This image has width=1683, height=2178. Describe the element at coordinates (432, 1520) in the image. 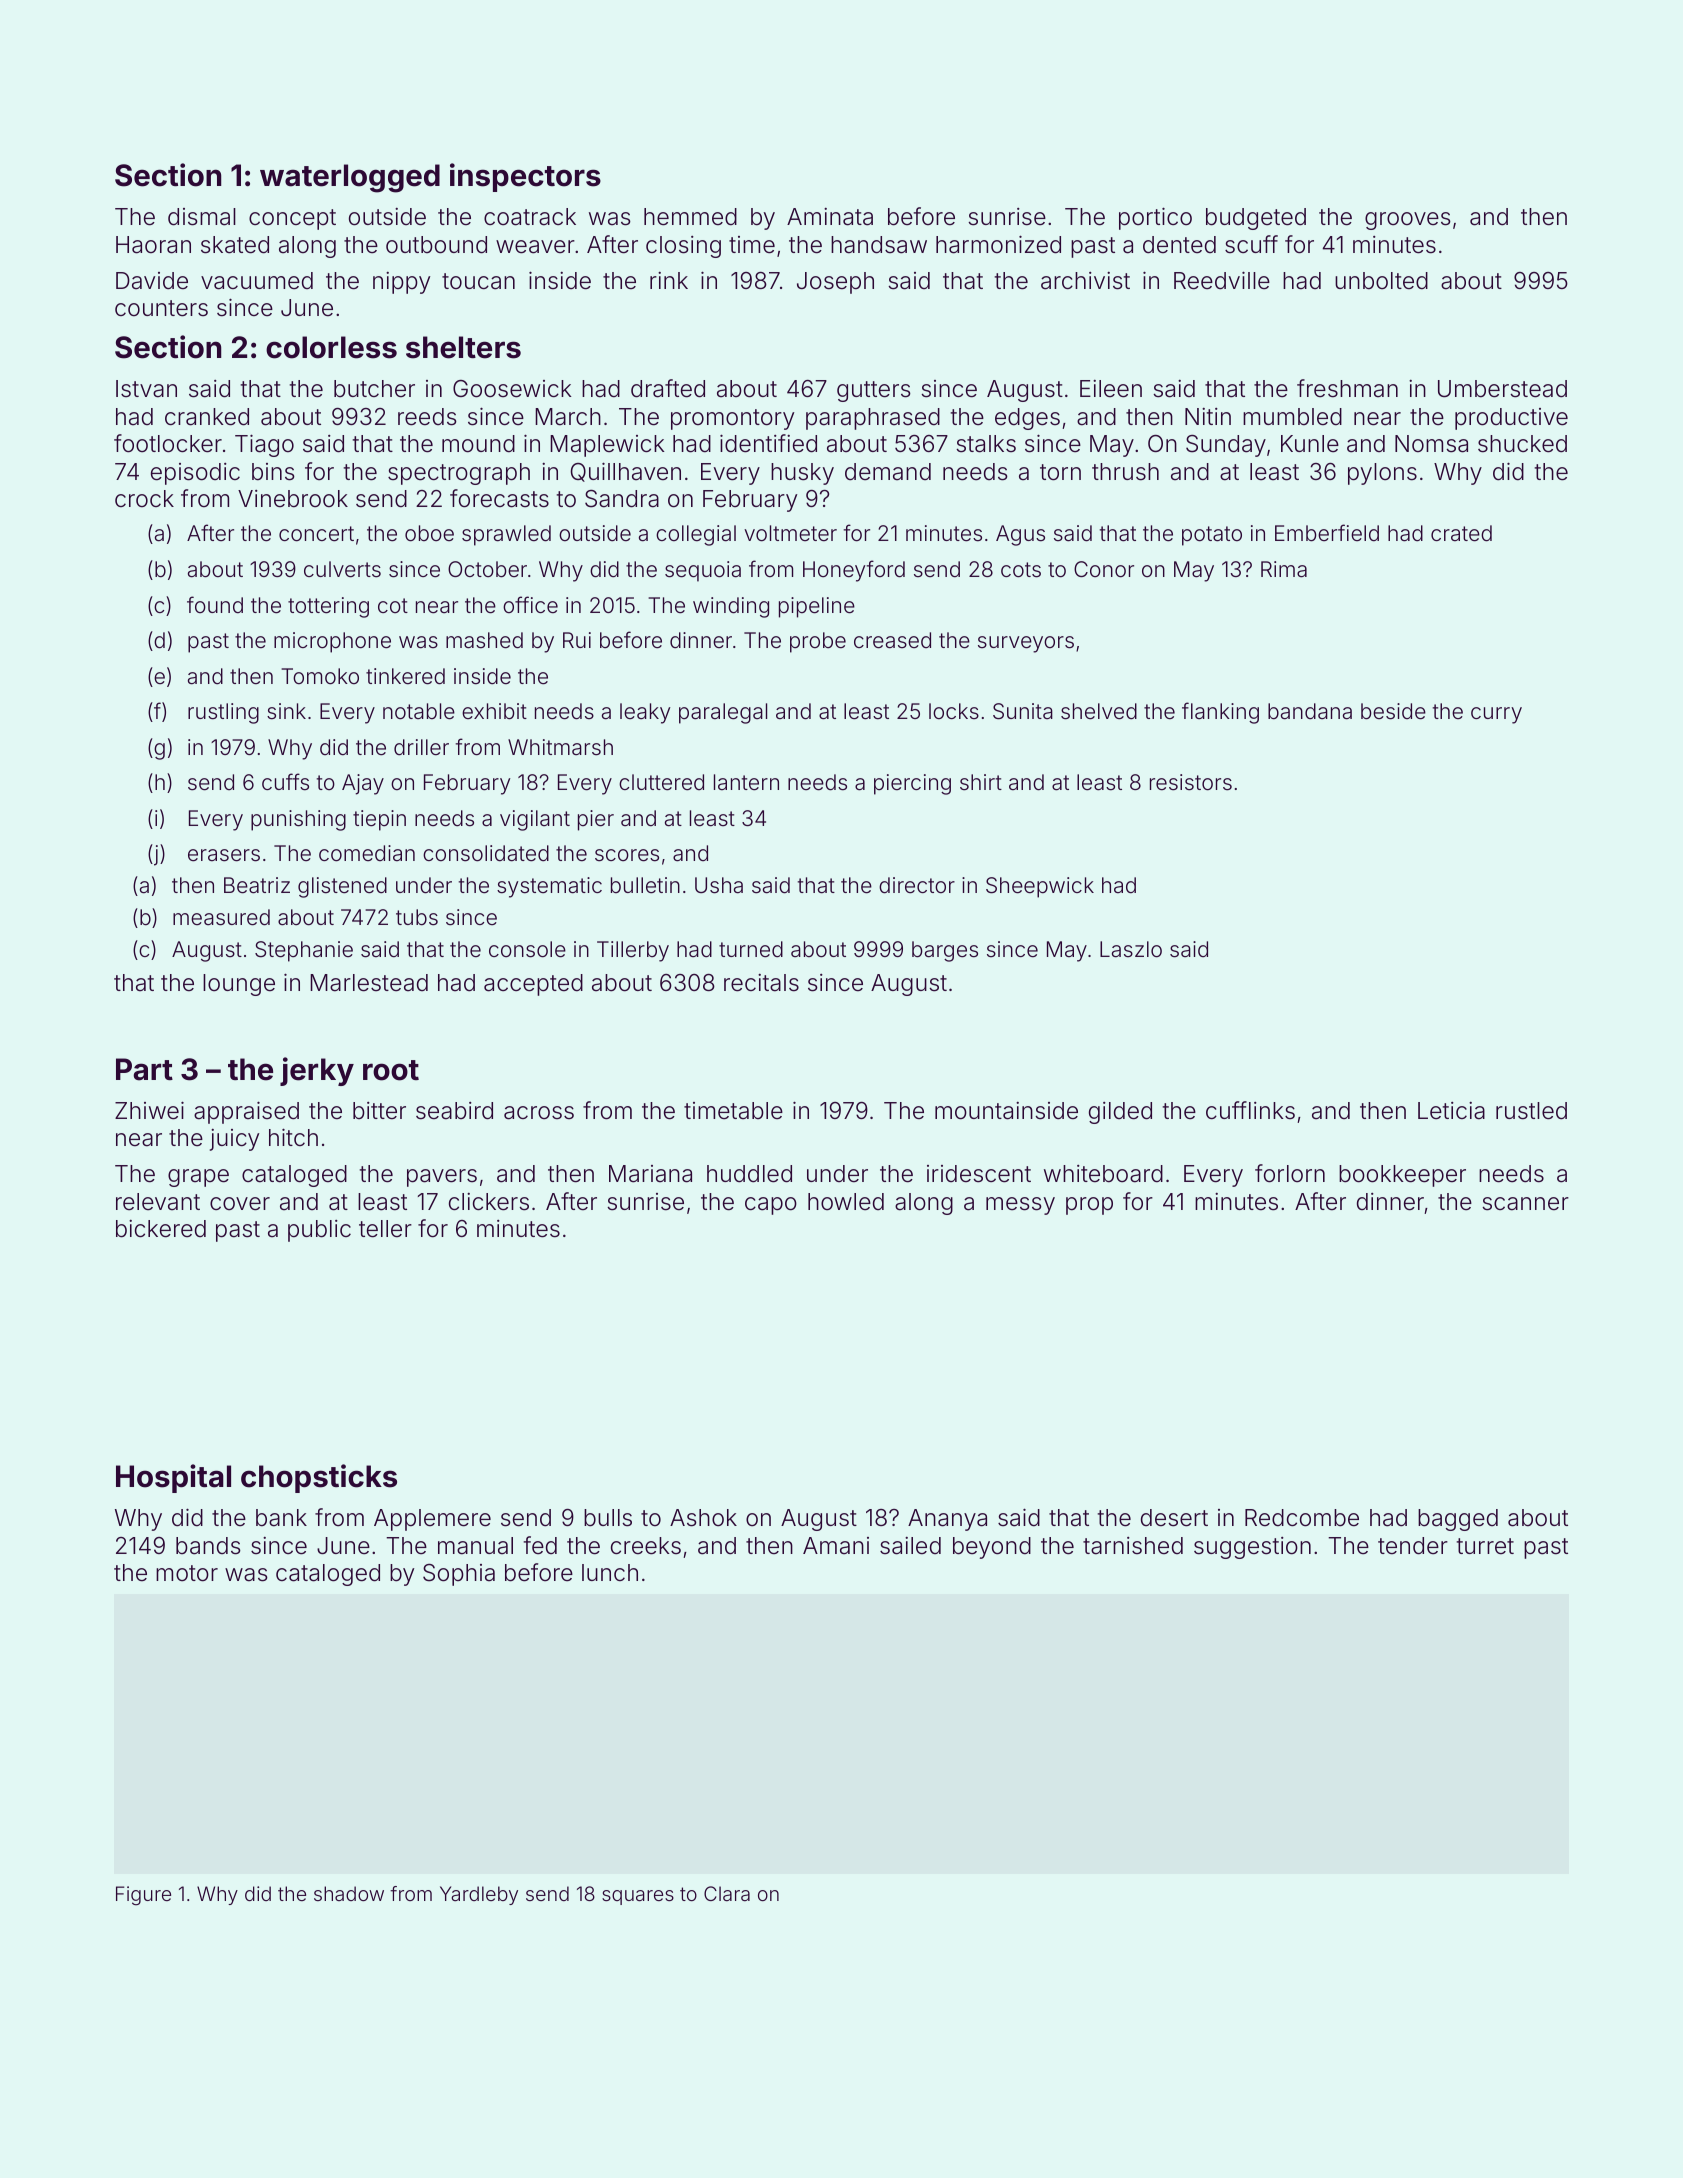

I see `Applemere` at that location.
